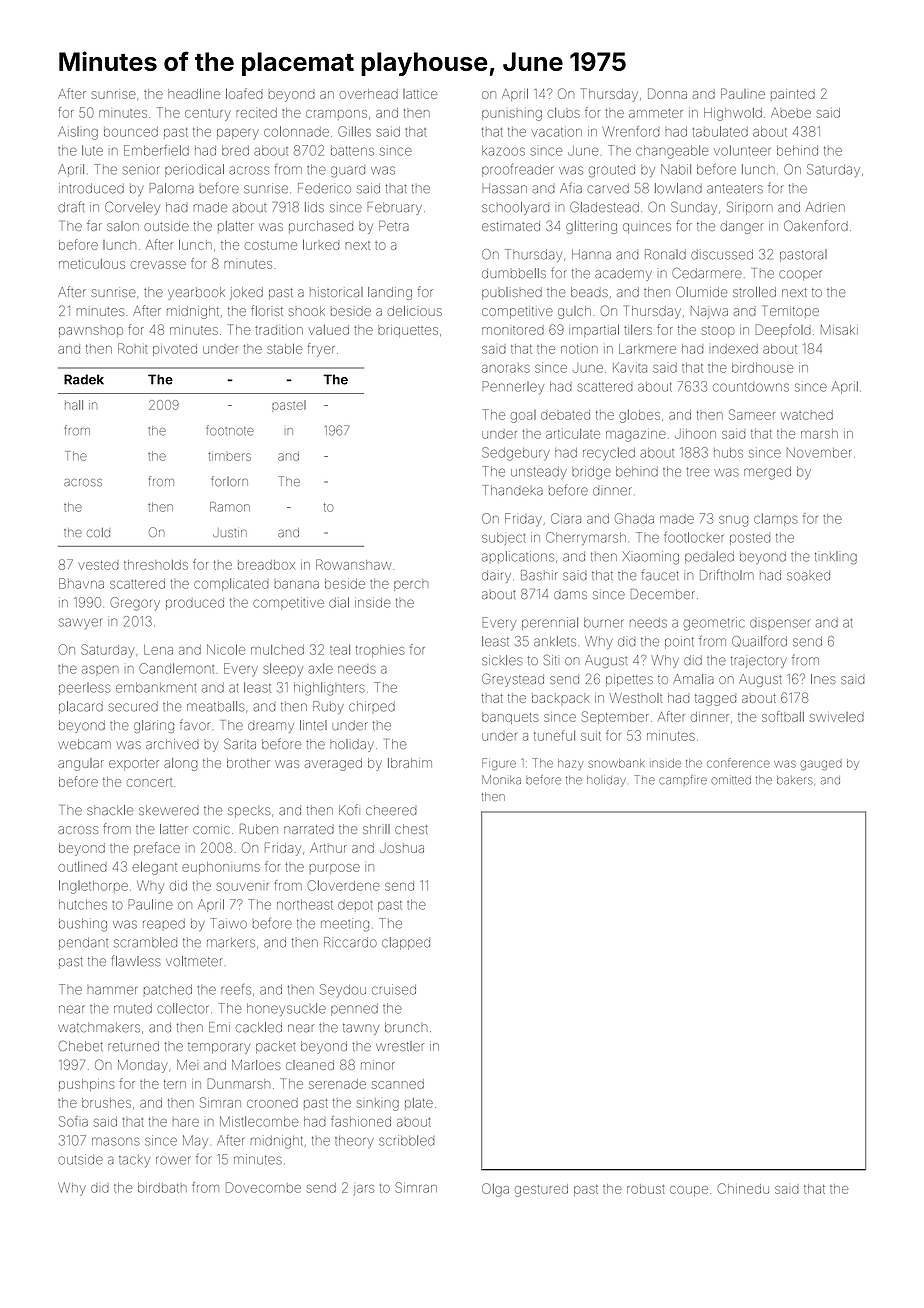 This page has width=924, height=1308. I want to click on Ciara, so click(566, 518).
